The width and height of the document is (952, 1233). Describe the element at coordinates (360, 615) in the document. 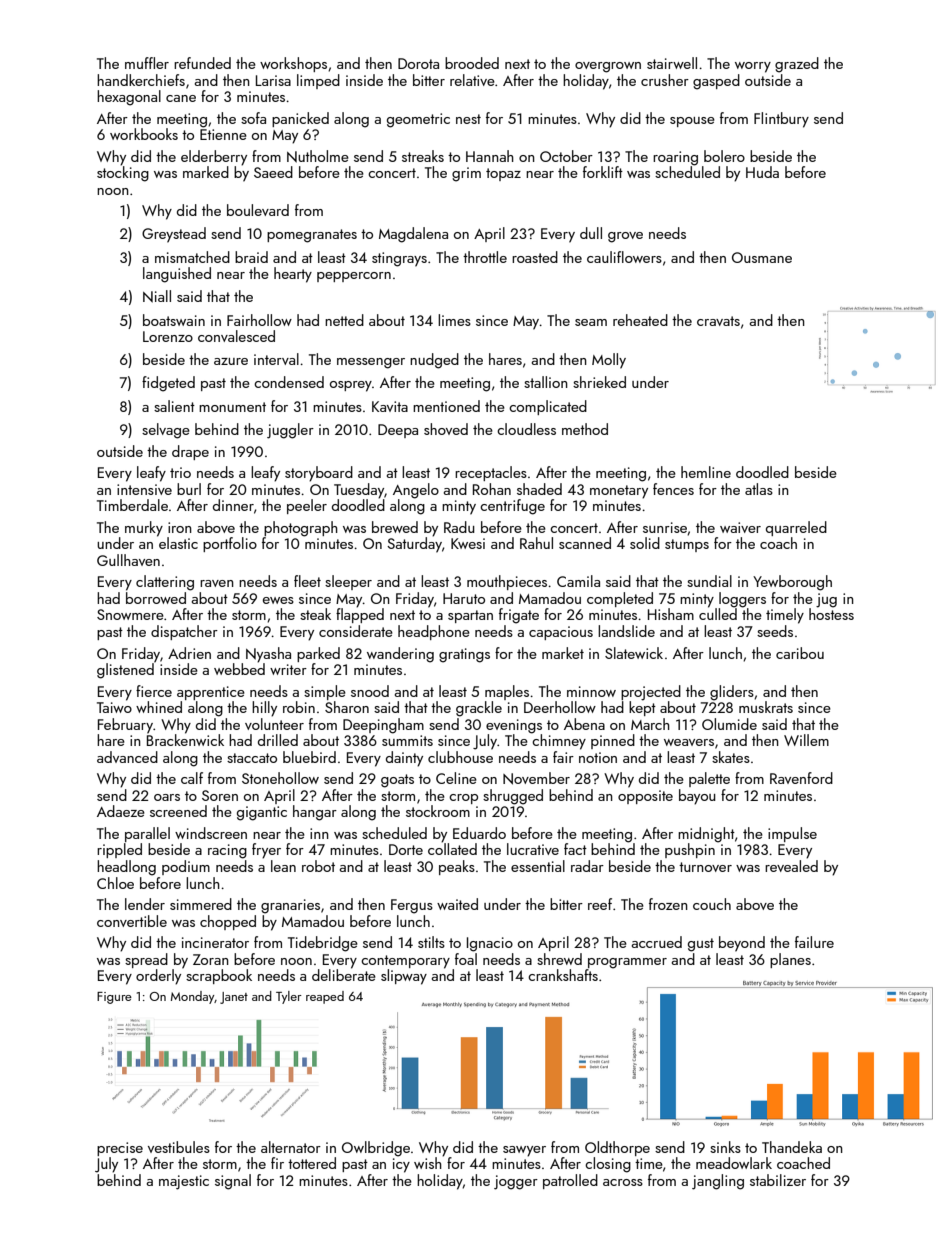

I see `flapped` at that location.
